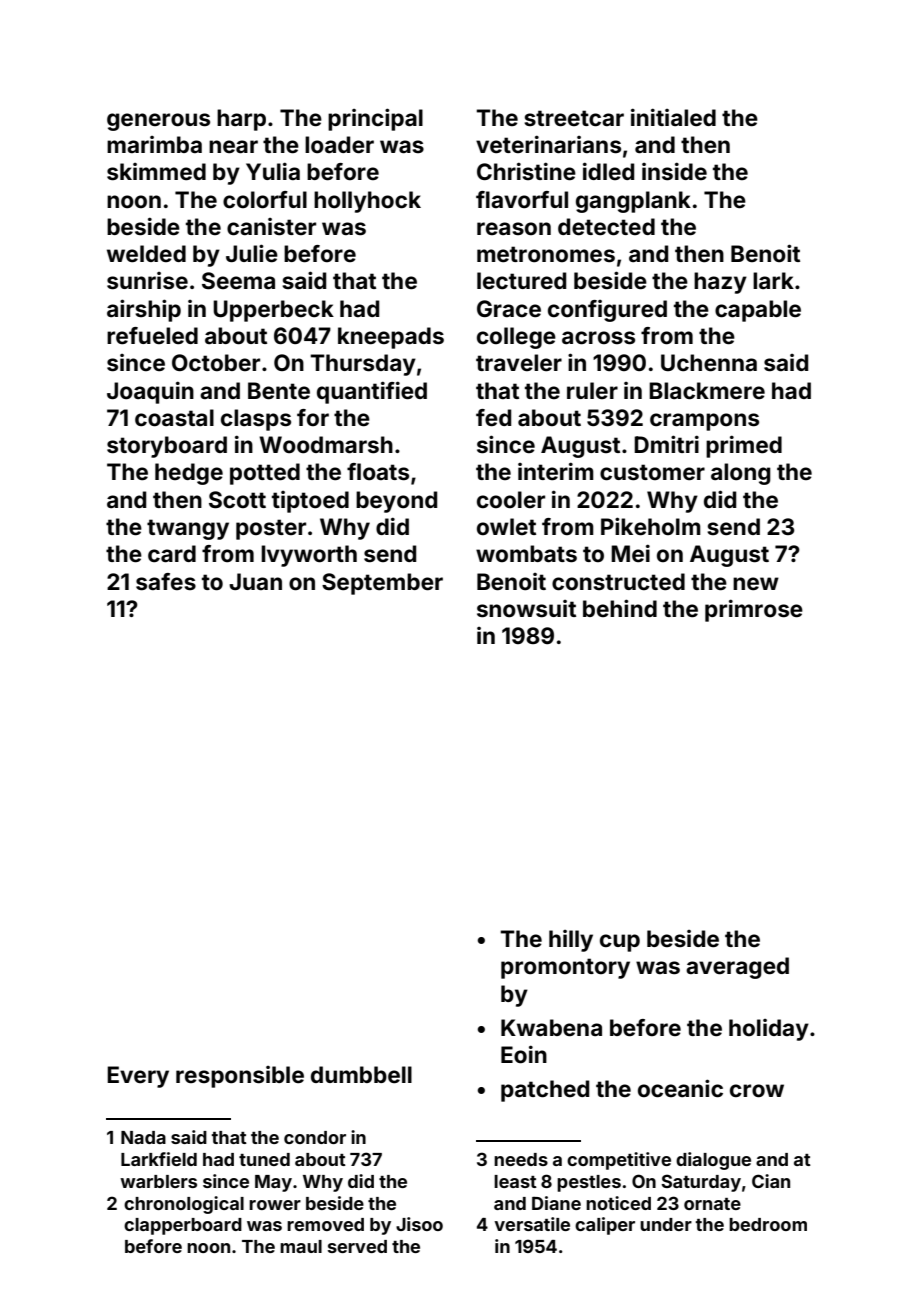 This screenshot has width=923, height=1310. I want to click on cup, so click(620, 943).
